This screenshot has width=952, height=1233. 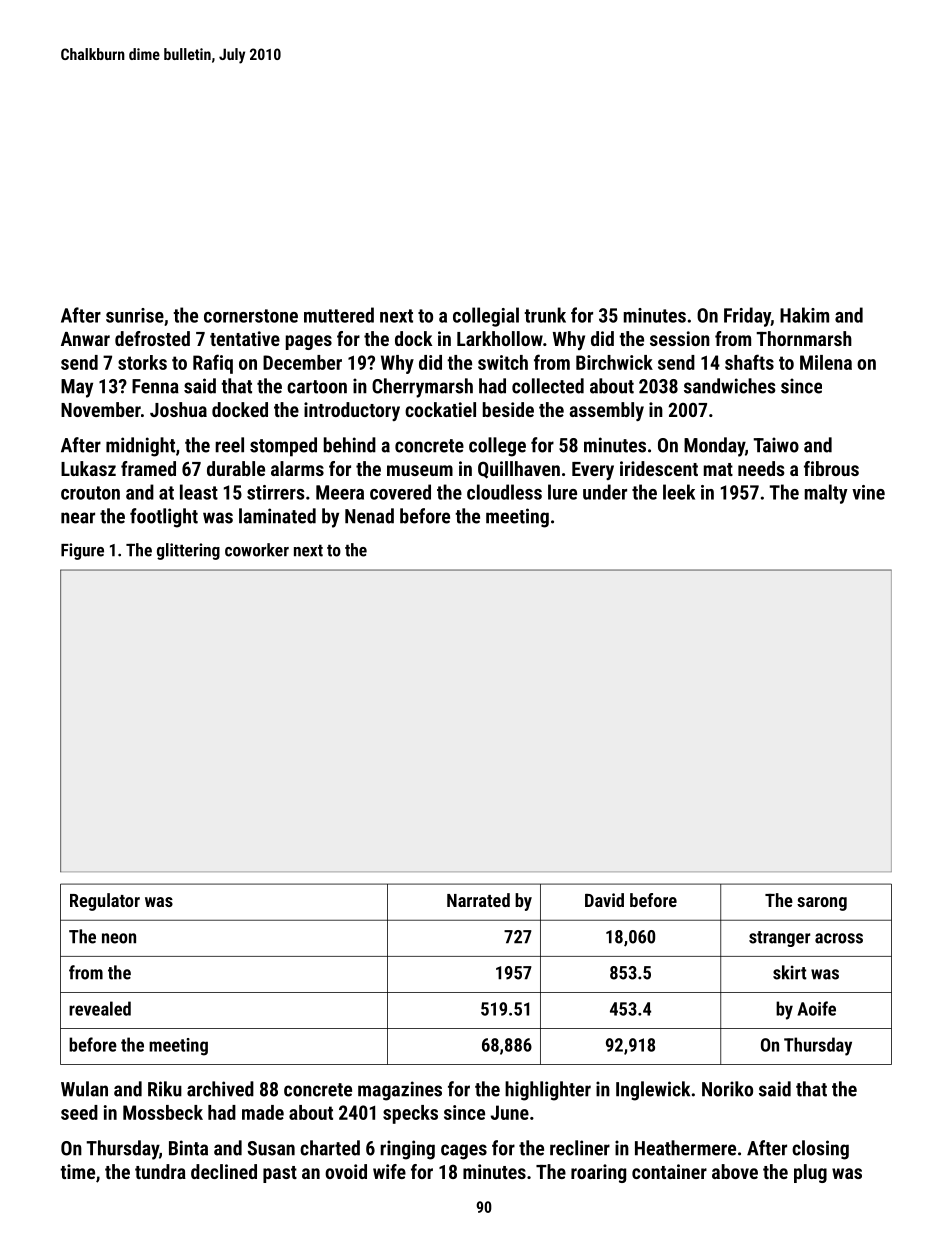 I want to click on coworker, so click(x=257, y=550).
